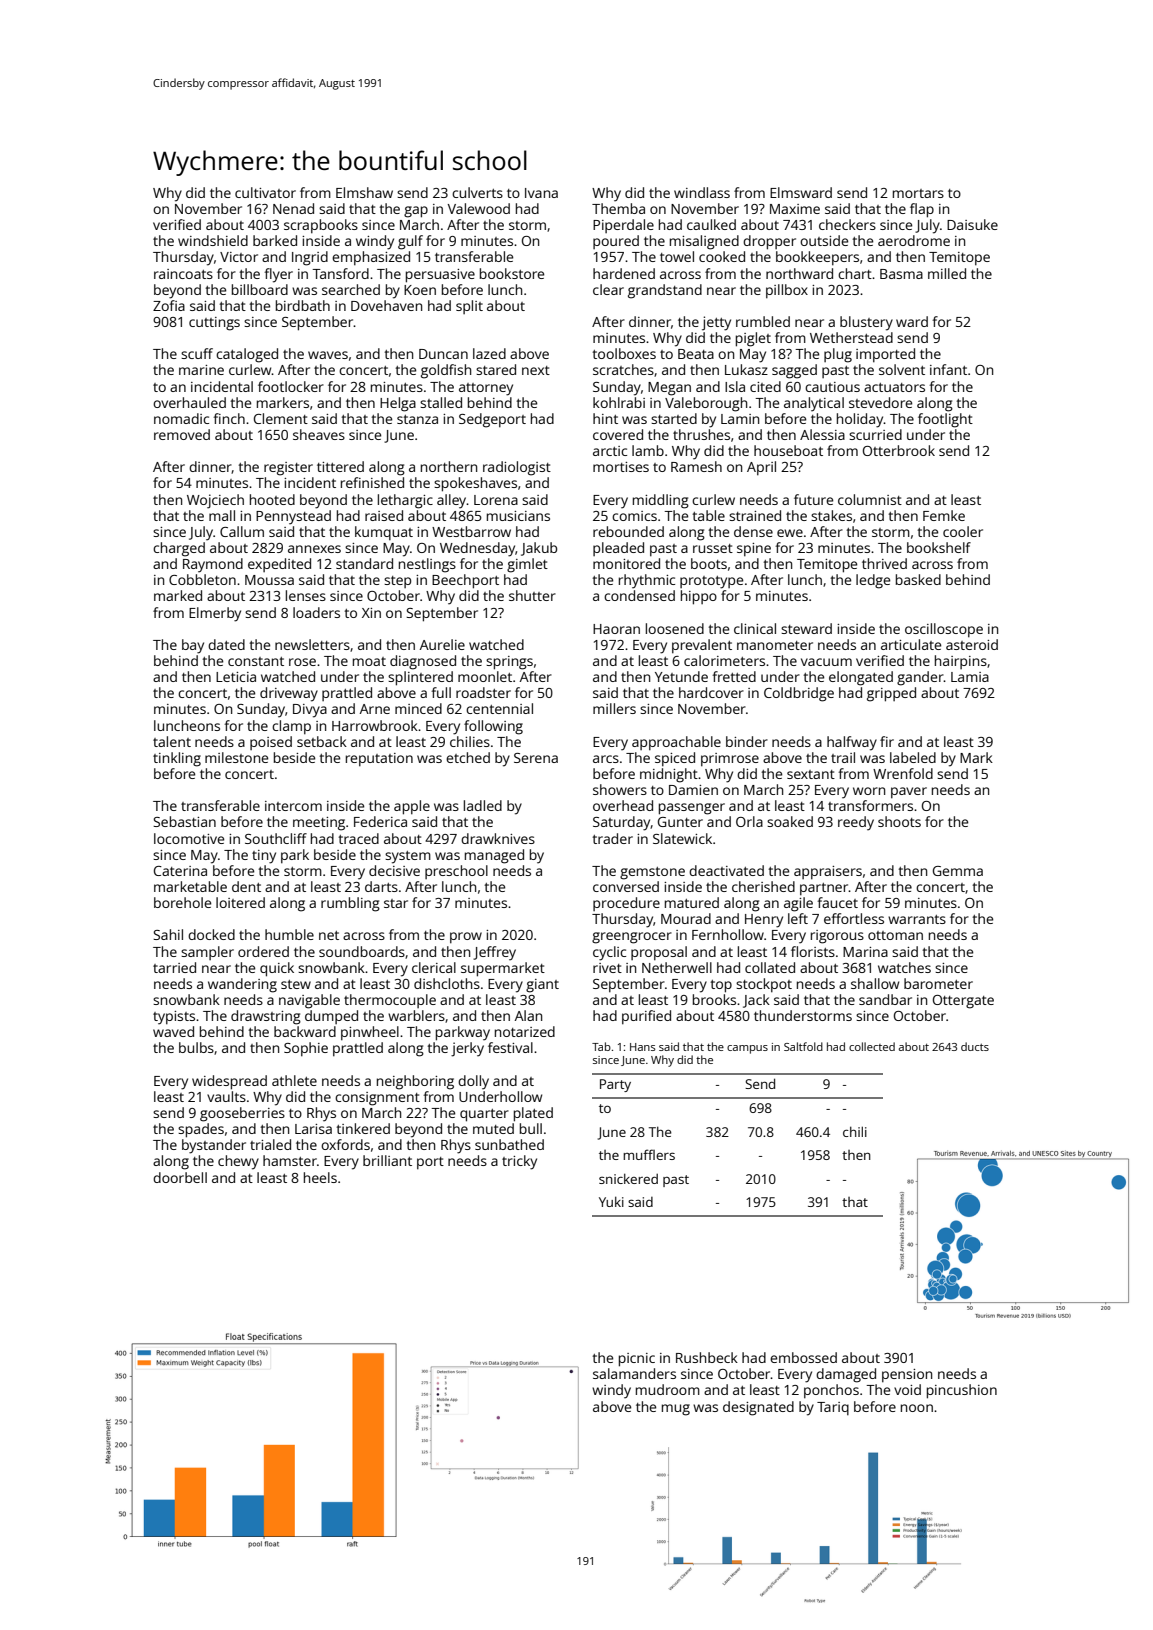 The image size is (1153, 1630). What do you see at coordinates (494, 953) in the page?
I see `Jeffrey` at bounding box center [494, 953].
